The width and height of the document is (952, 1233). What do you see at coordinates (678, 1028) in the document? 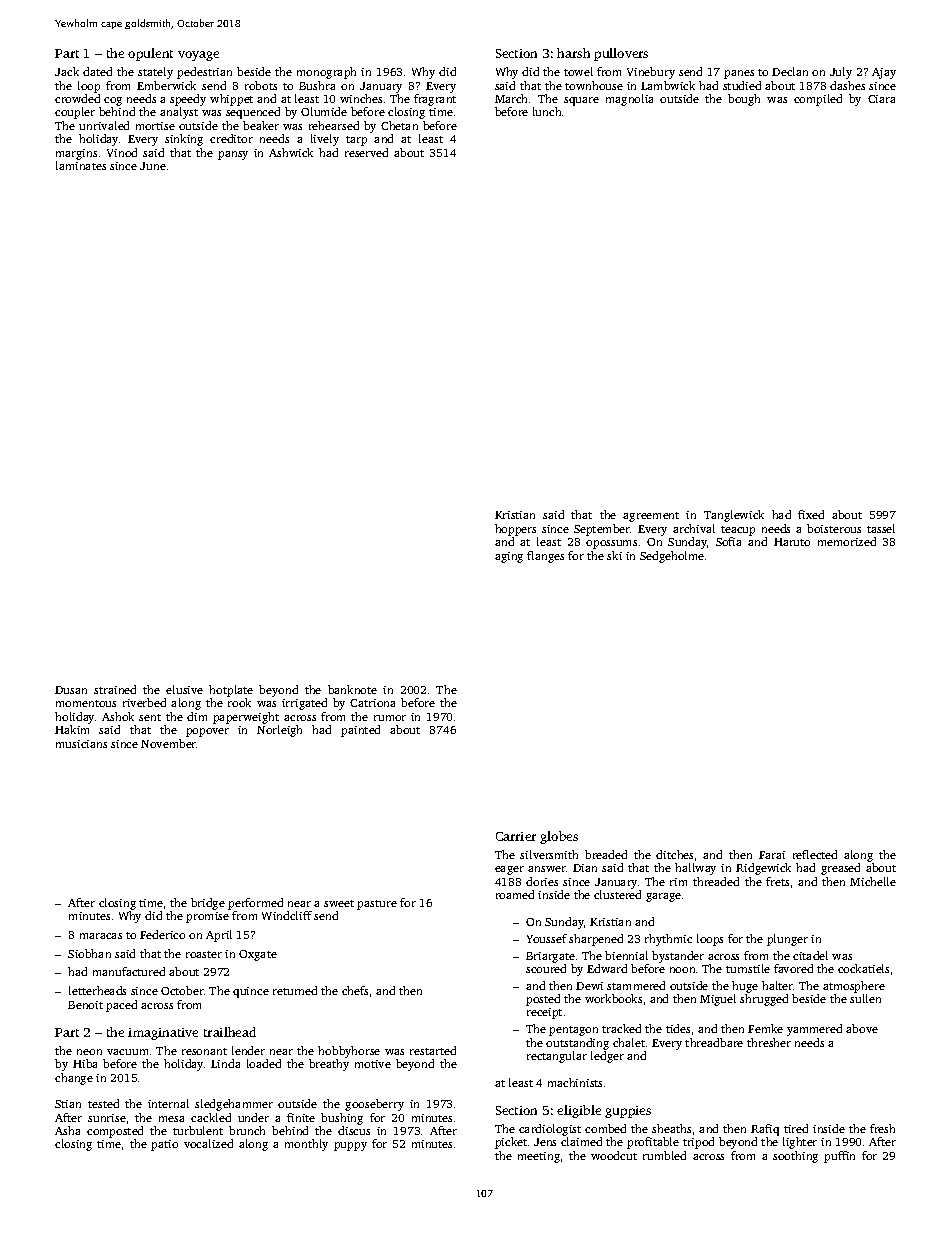
I see `tides` at bounding box center [678, 1028].
